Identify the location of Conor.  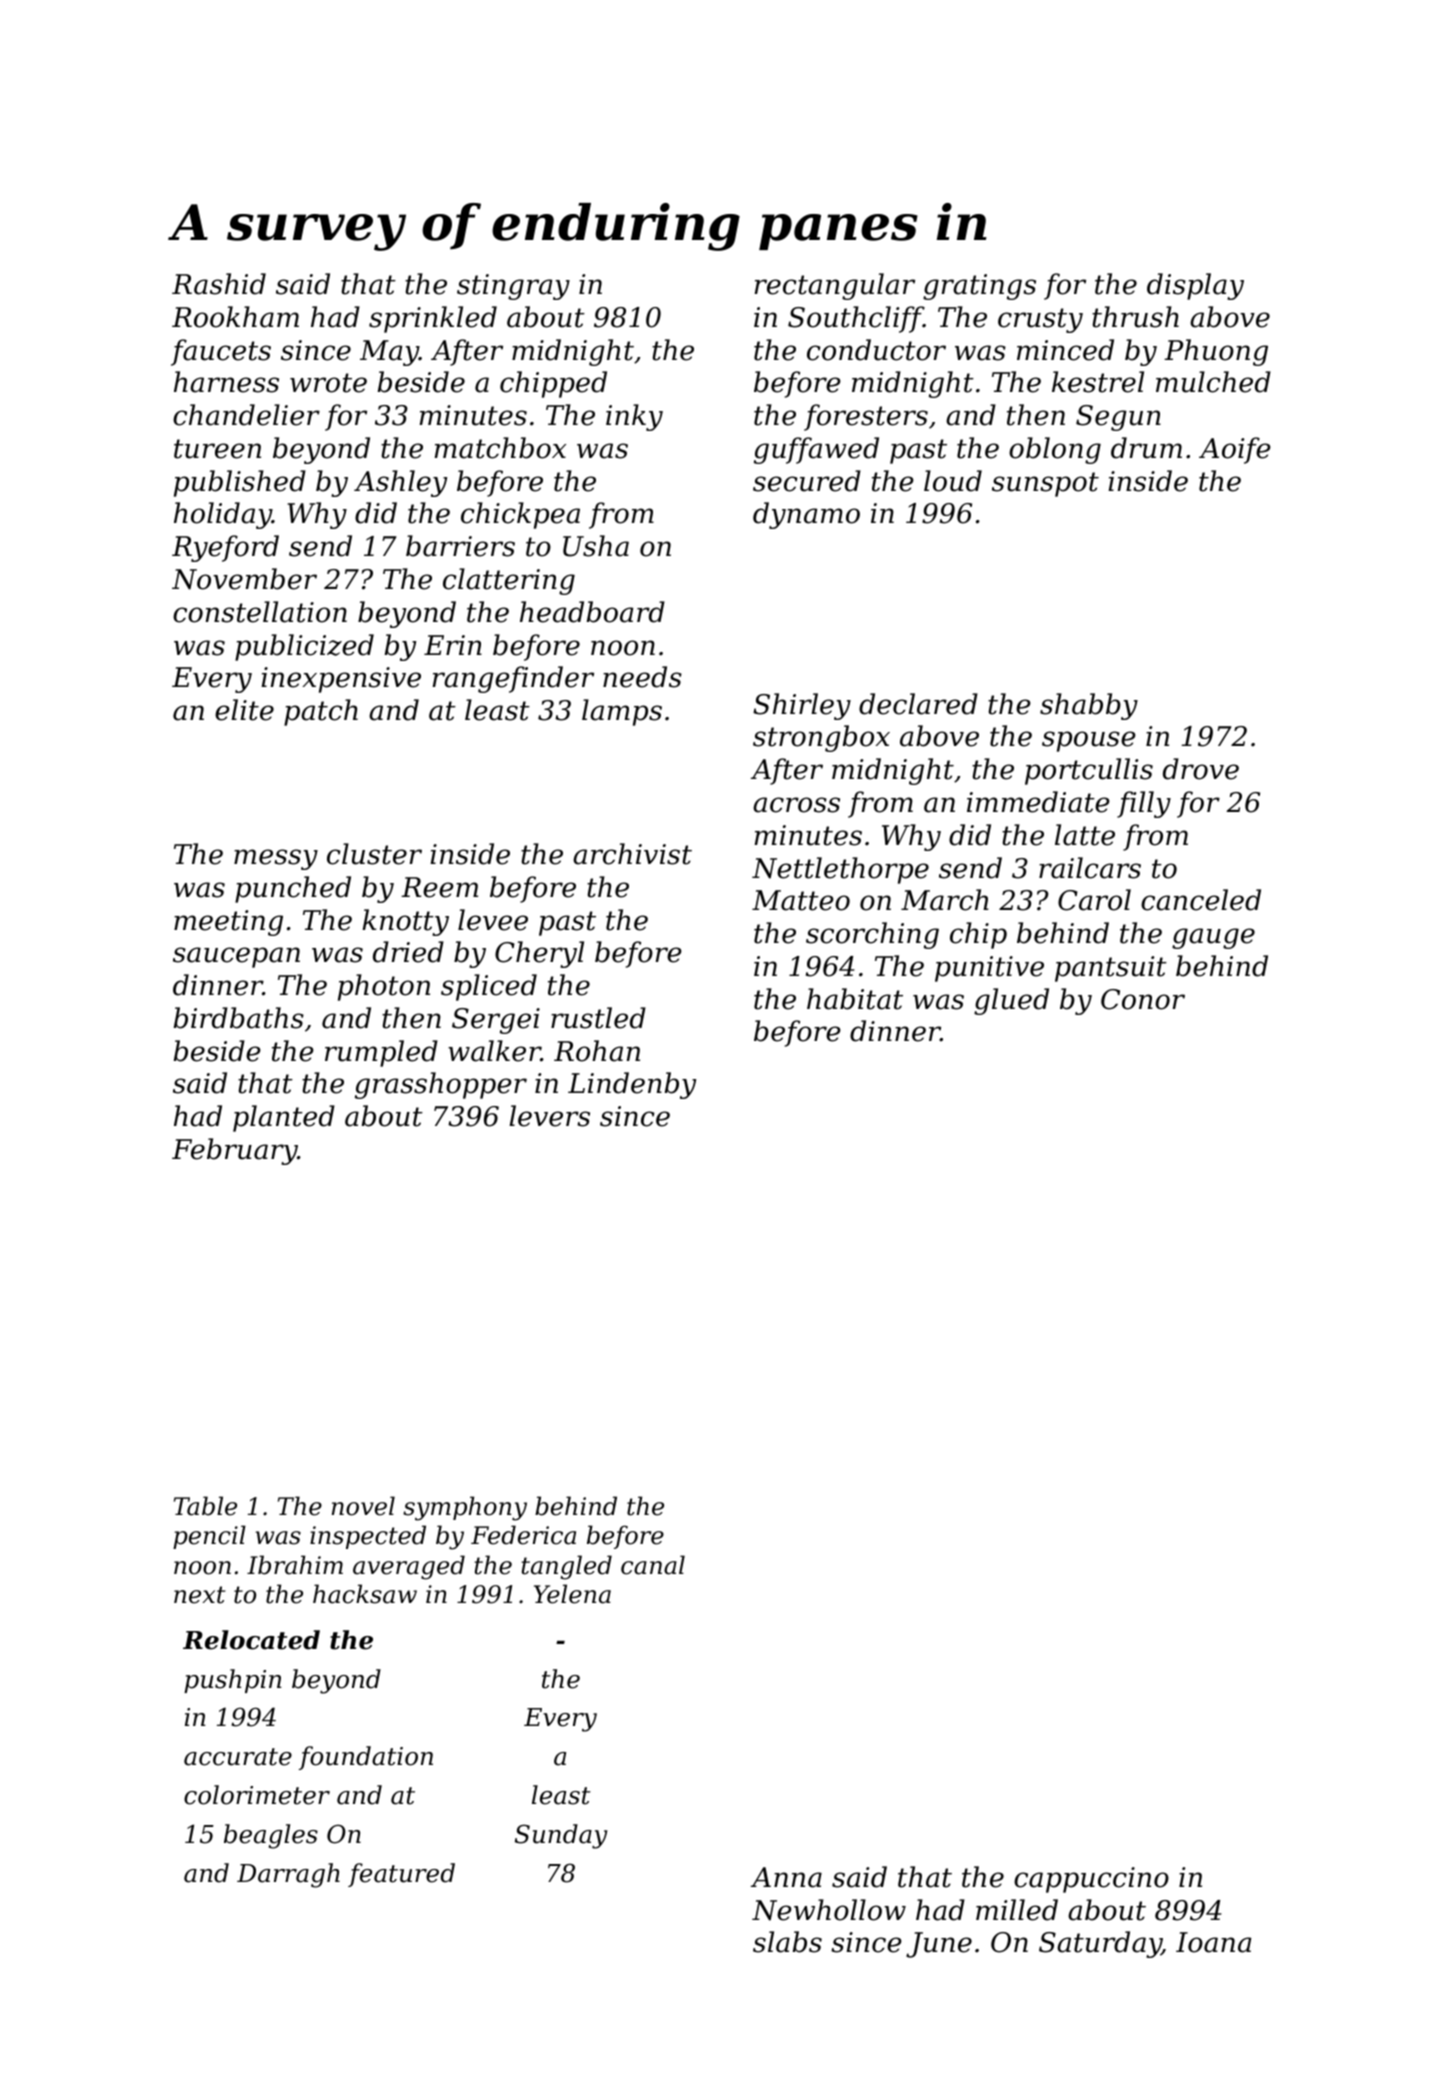
(1143, 999).
